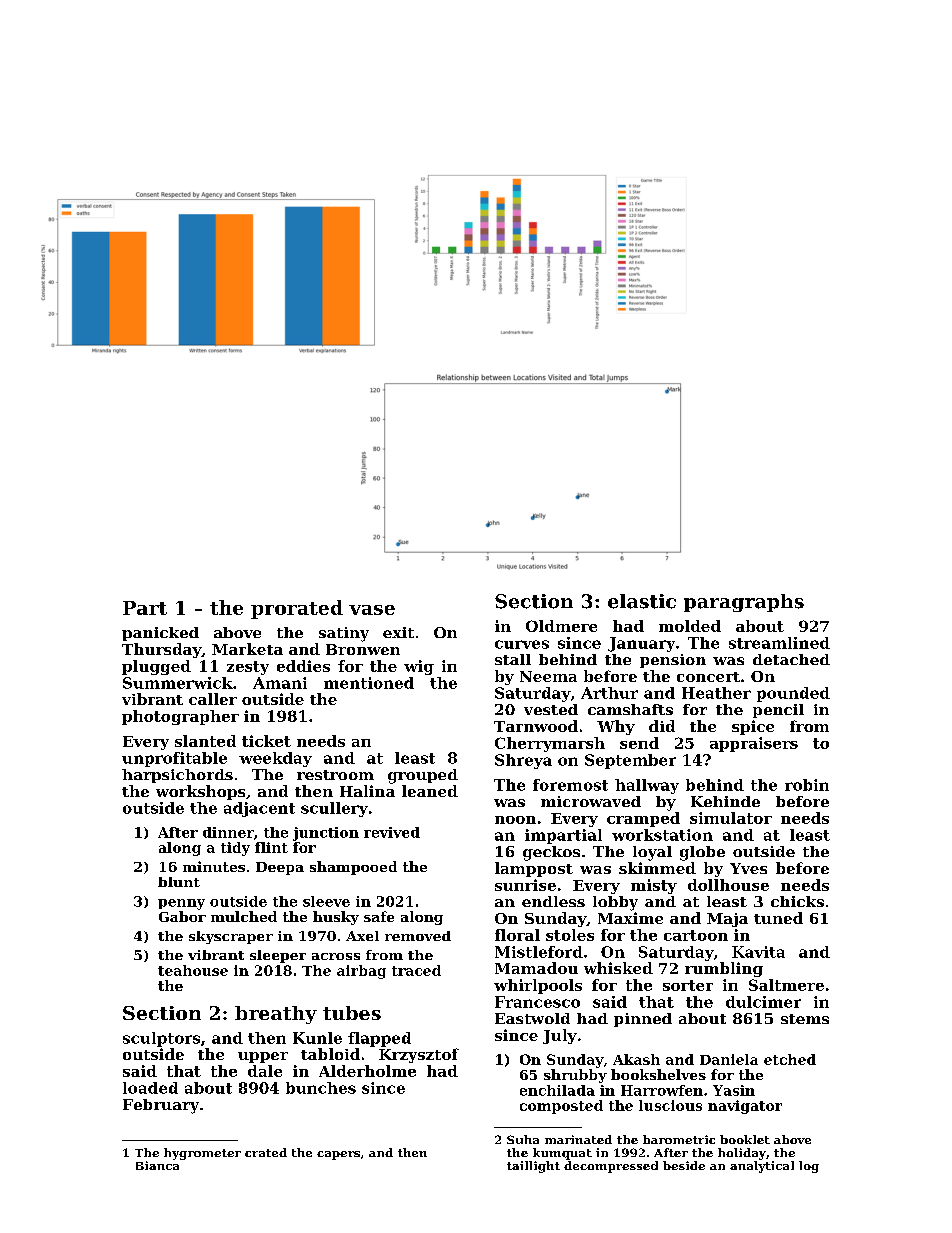 The width and height of the page is (952, 1233). I want to click on teahouse, so click(193, 970).
